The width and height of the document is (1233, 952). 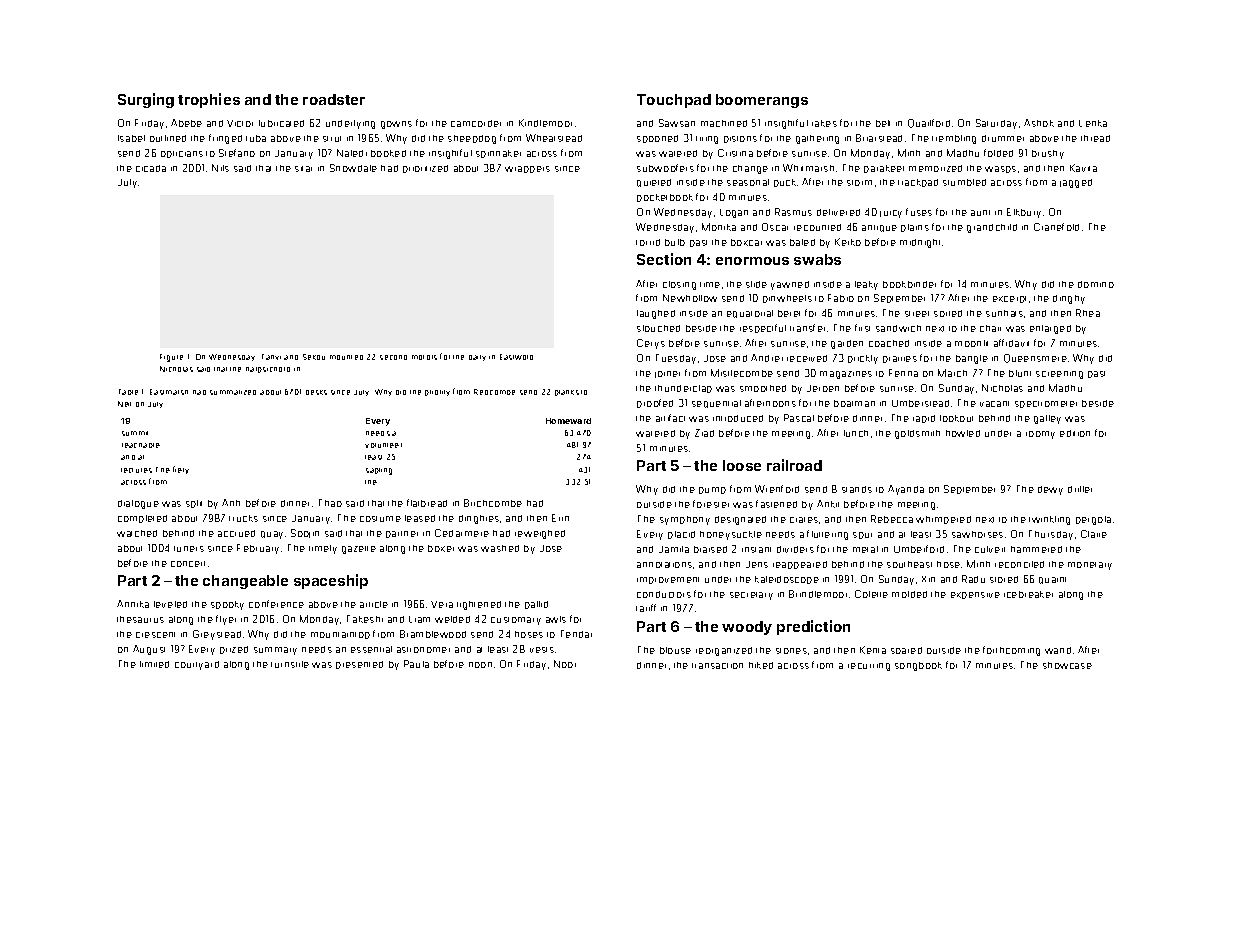 I want to click on flyer, so click(x=226, y=620).
